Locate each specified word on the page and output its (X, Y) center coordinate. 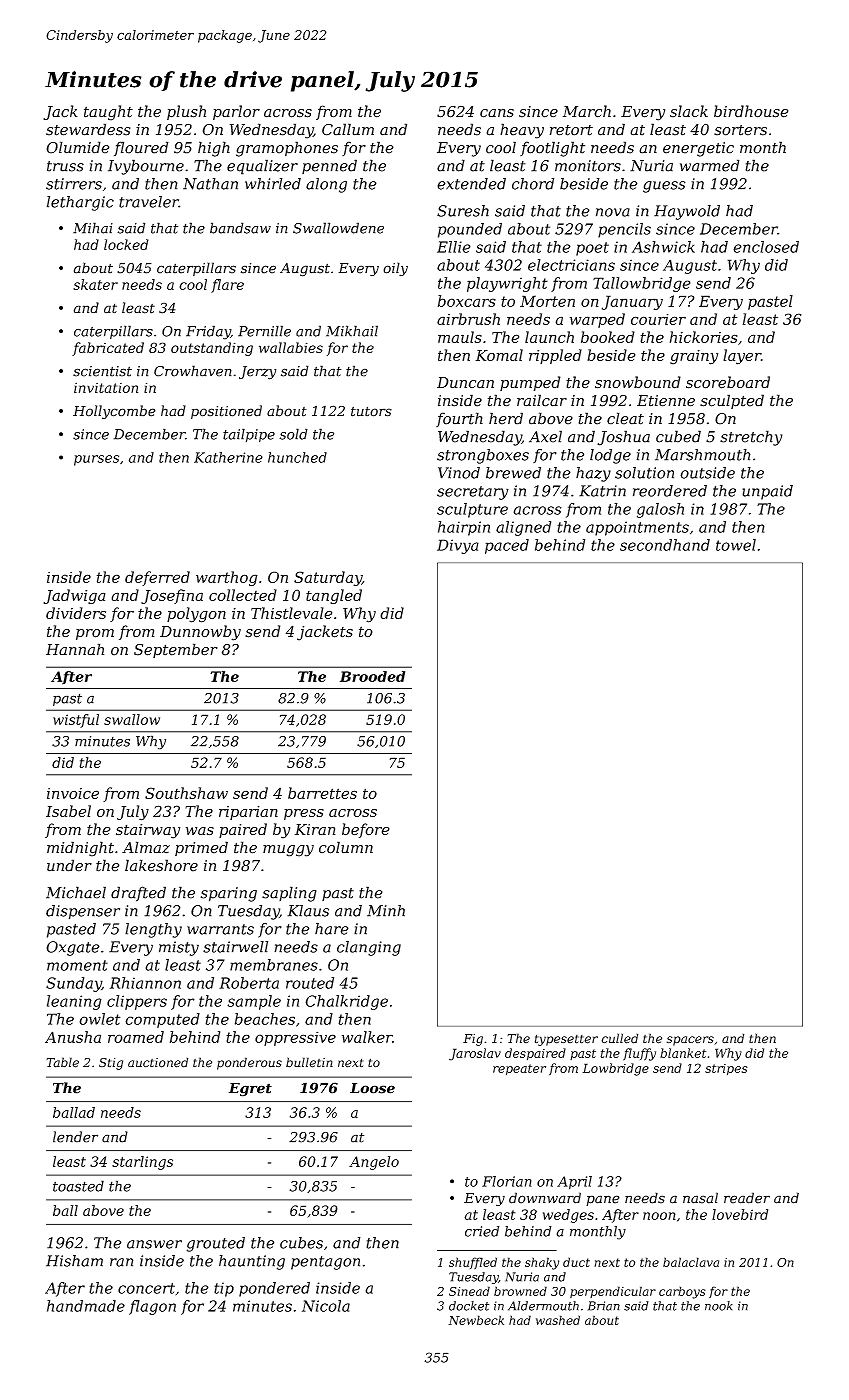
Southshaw (186, 793)
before (366, 830)
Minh (386, 911)
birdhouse (751, 111)
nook (719, 1306)
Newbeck (476, 1320)
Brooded (372, 676)
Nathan (210, 184)
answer (154, 1244)
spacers (690, 1041)
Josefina (172, 596)
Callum (348, 129)
